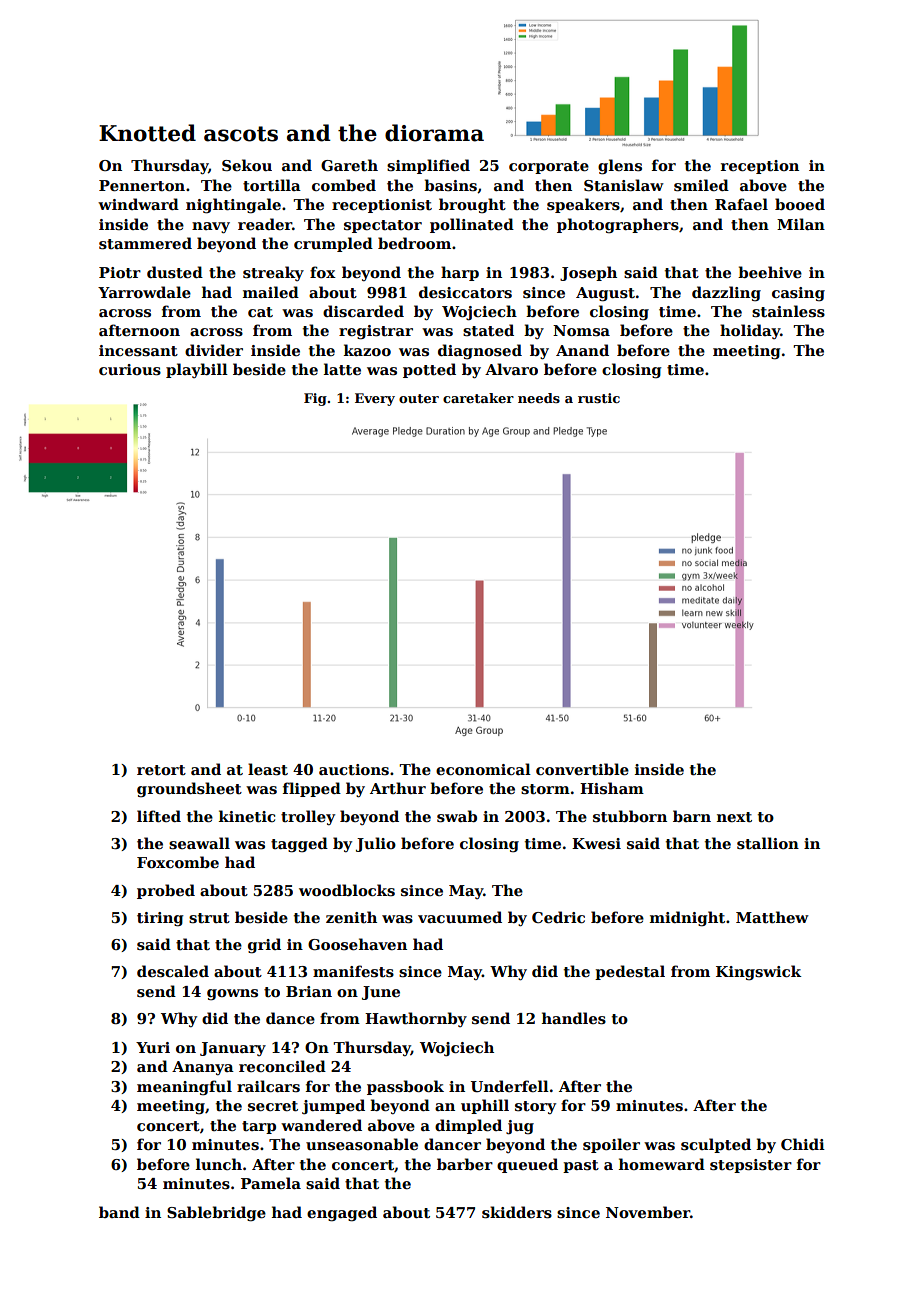  What do you see at coordinates (612, 788) in the screenshot?
I see `Hisham` at bounding box center [612, 788].
